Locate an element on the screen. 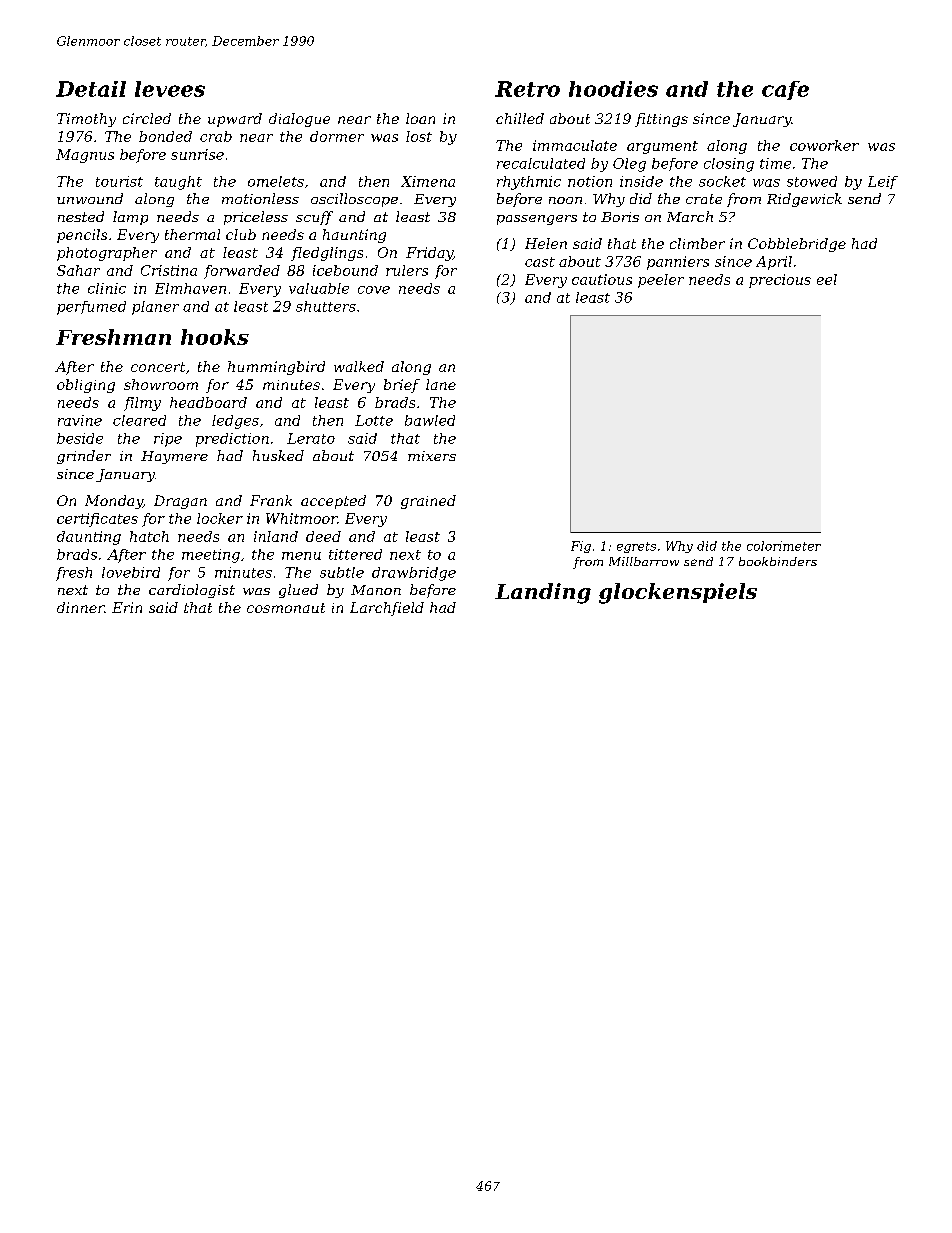 The height and width of the screenshot is (1233, 952). precious is located at coordinates (780, 281).
